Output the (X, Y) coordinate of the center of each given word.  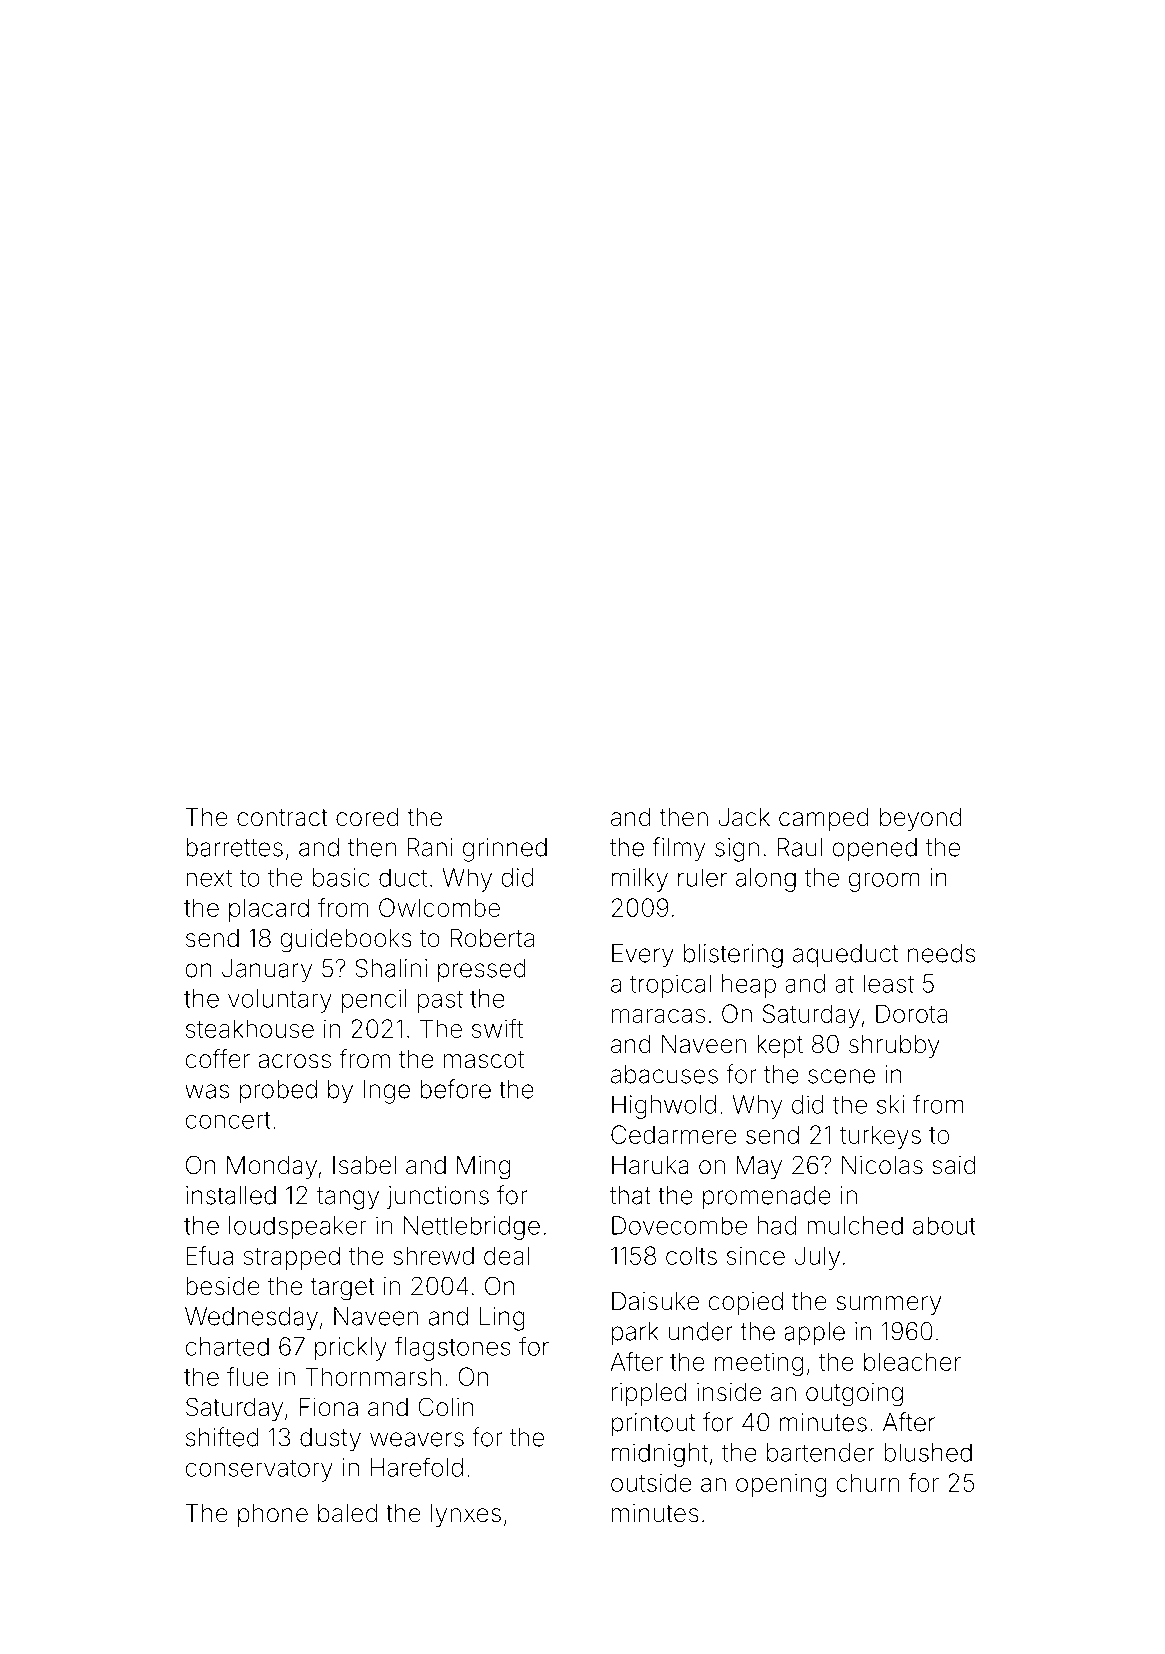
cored (367, 817)
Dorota (911, 1013)
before (455, 1089)
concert (228, 1120)
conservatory (259, 1470)
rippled (649, 1394)
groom (884, 882)
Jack (744, 817)
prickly (351, 1349)
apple (814, 1334)
